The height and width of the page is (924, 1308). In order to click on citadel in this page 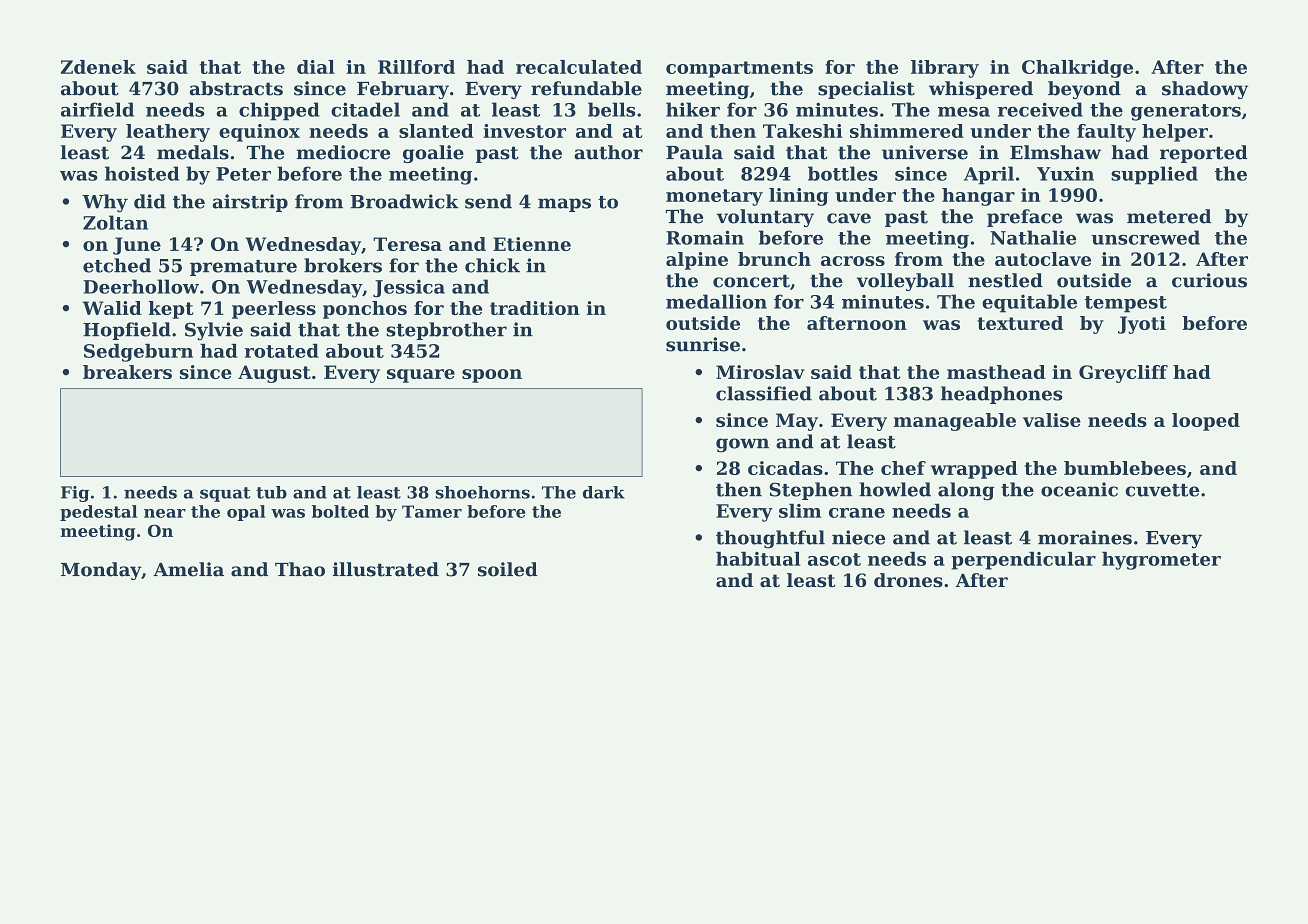, I will do `click(365, 109)`.
